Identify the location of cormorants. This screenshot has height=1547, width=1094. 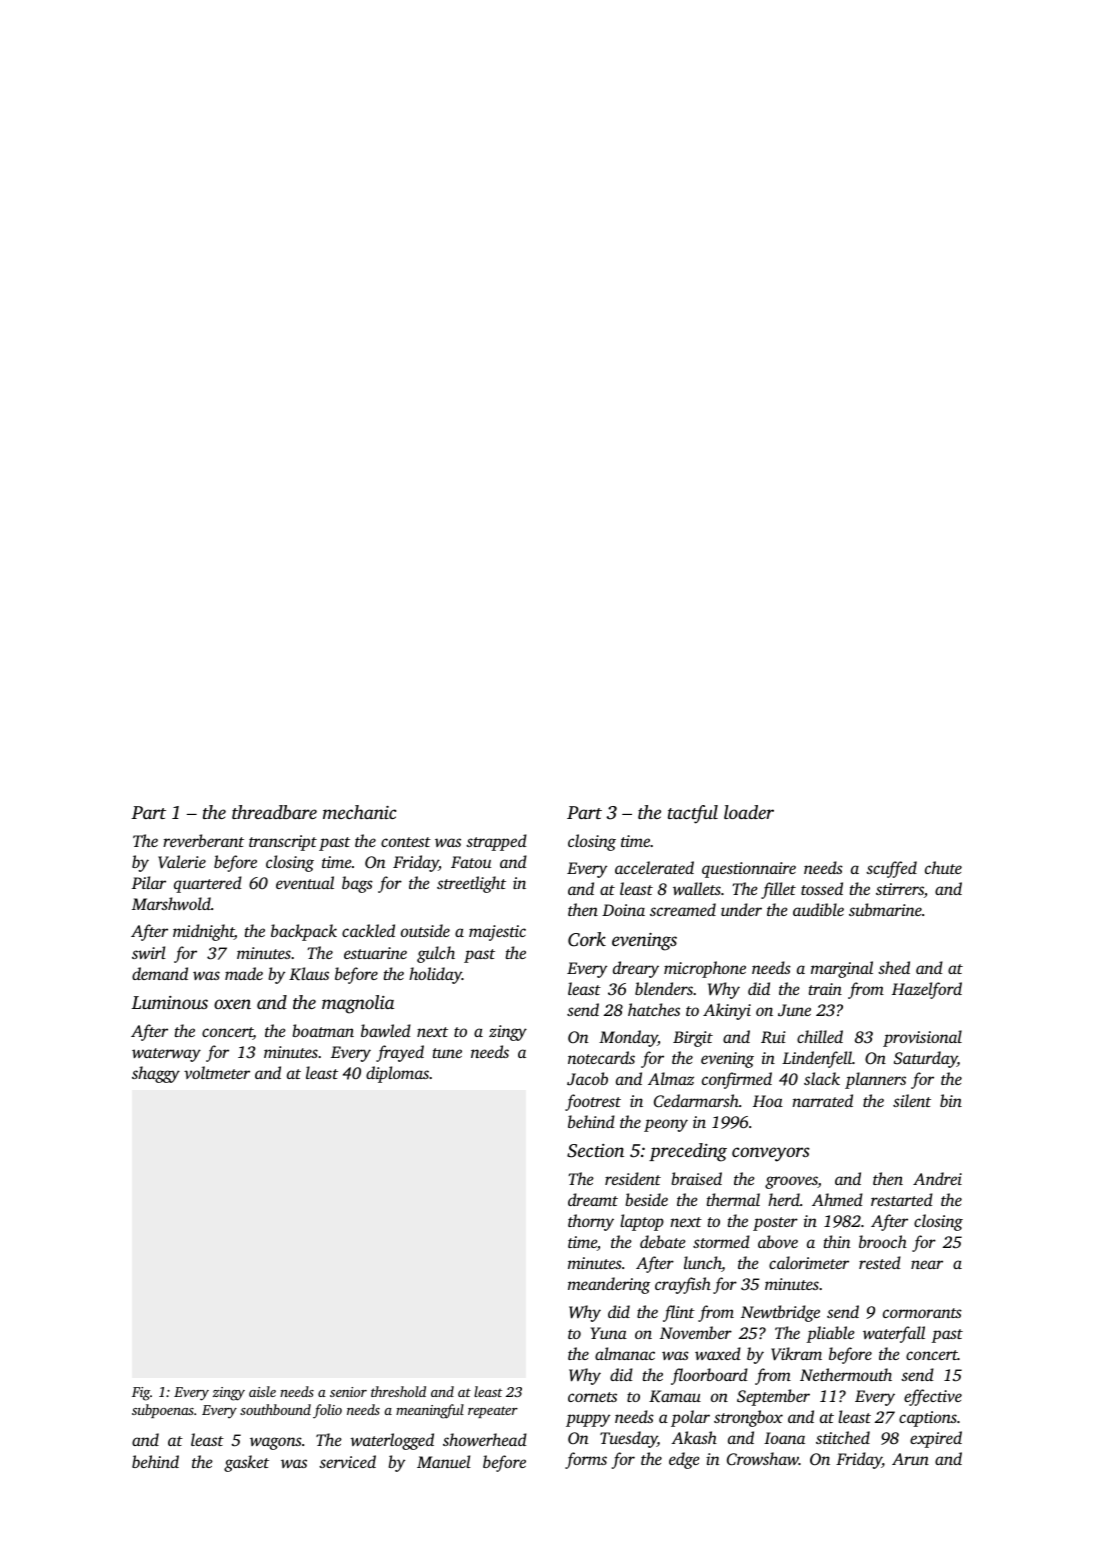
(922, 1313).
